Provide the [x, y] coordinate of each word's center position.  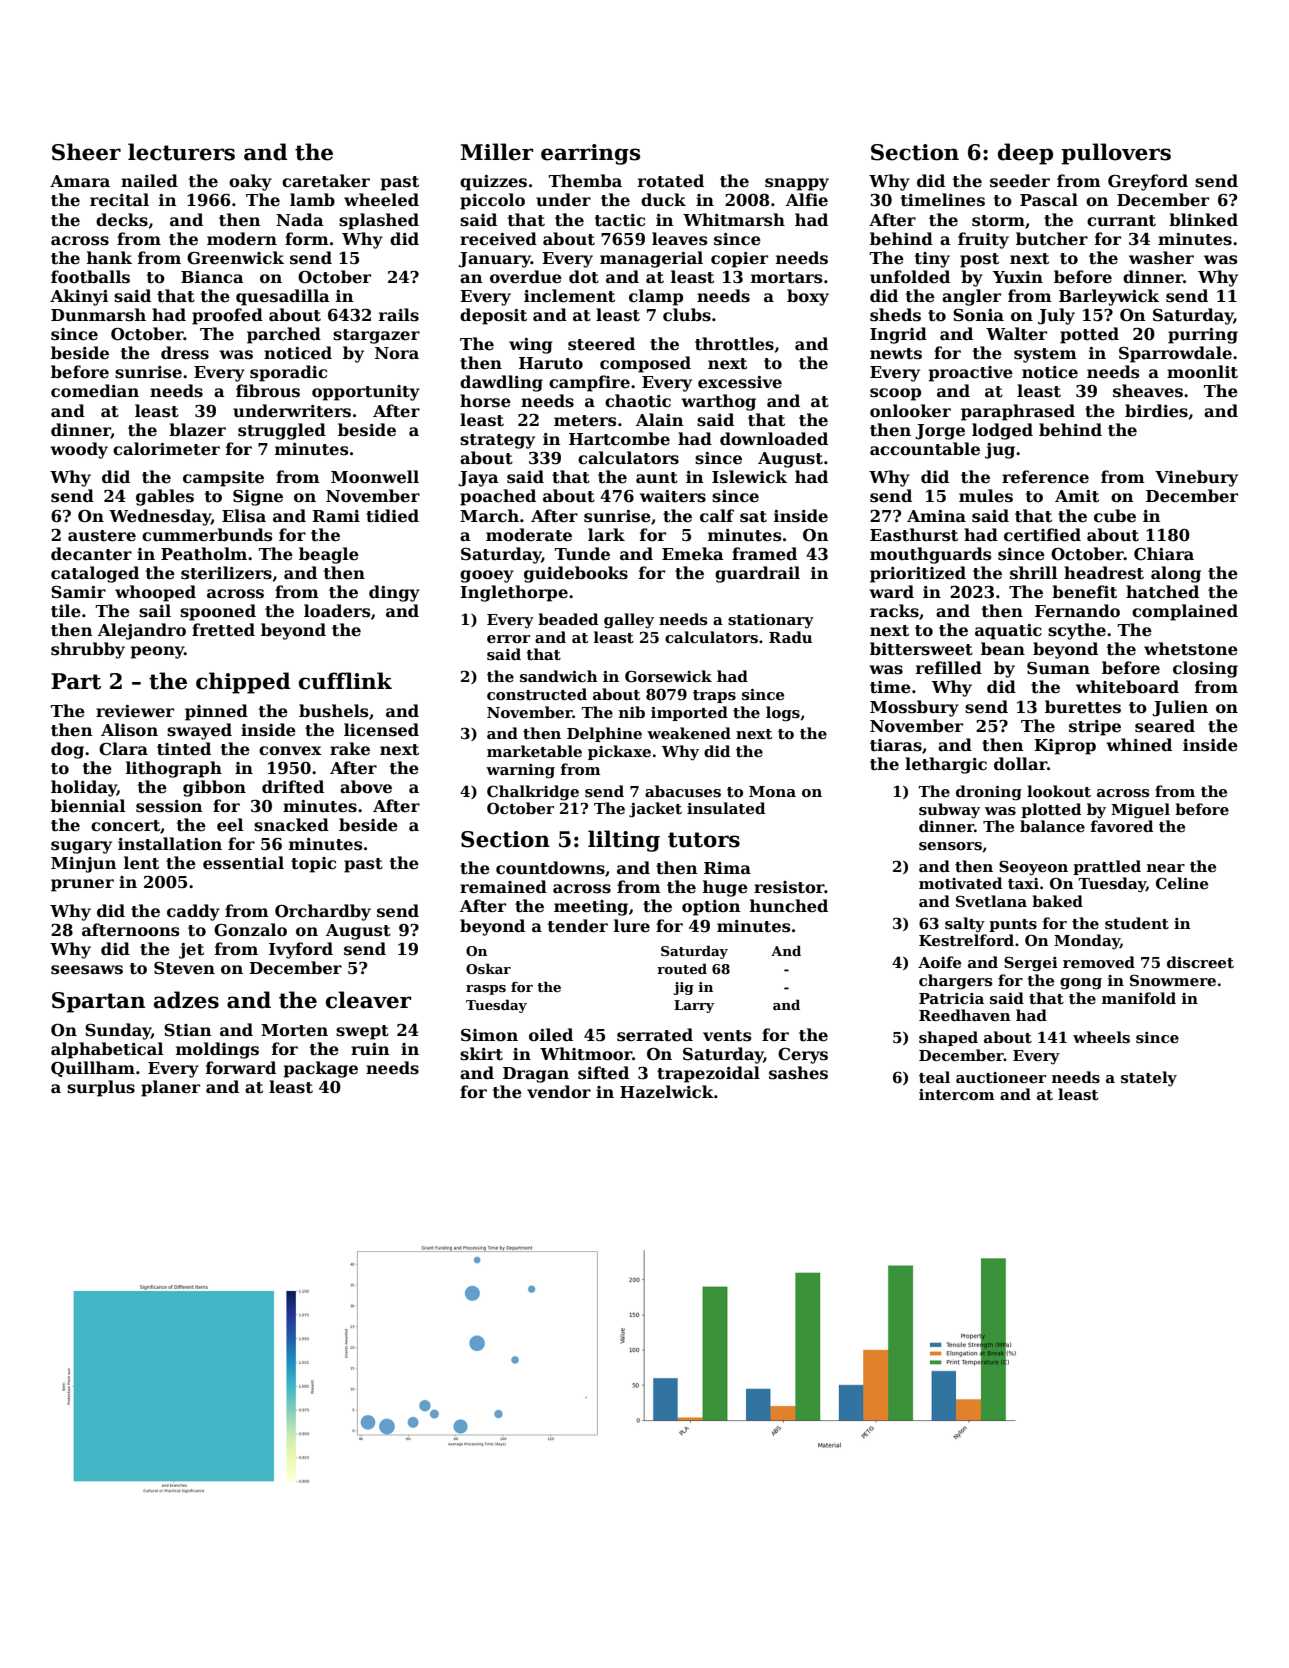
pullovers [1116, 154]
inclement [569, 296]
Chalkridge [533, 793]
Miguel [1140, 811]
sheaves [1148, 391]
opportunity [366, 393]
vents [727, 1036]
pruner [82, 885]
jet [191, 951]
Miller [497, 152]
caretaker [326, 181]
